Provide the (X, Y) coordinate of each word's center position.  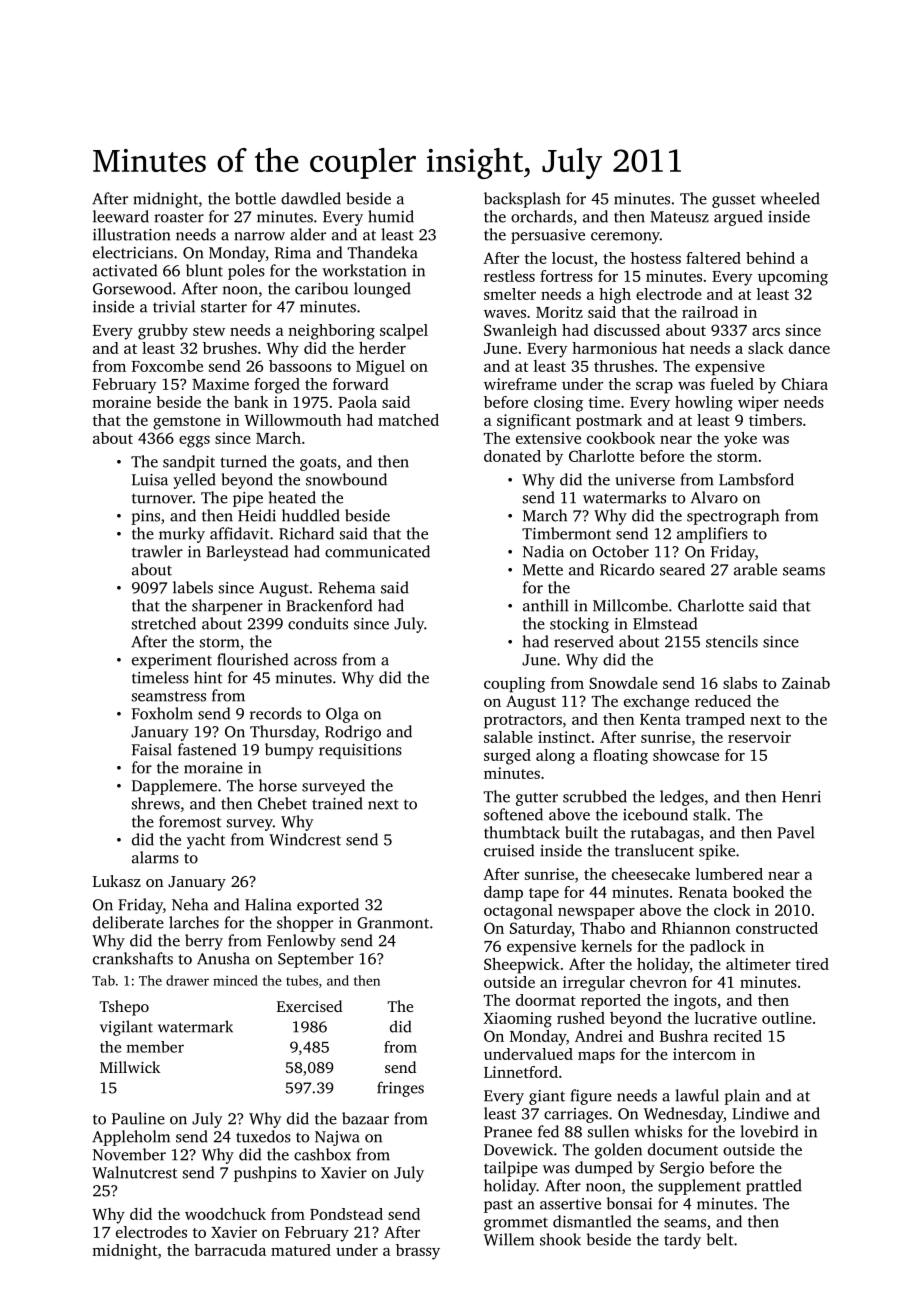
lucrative (726, 1018)
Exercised (309, 1006)
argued (738, 218)
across (315, 661)
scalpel (404, 332)
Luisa (150, 480)
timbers (775, 420)
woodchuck (225, 1214)
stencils (732, 641)
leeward (121, 216)
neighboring (331, 332)
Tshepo (124, 1008)
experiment (172, 661)
